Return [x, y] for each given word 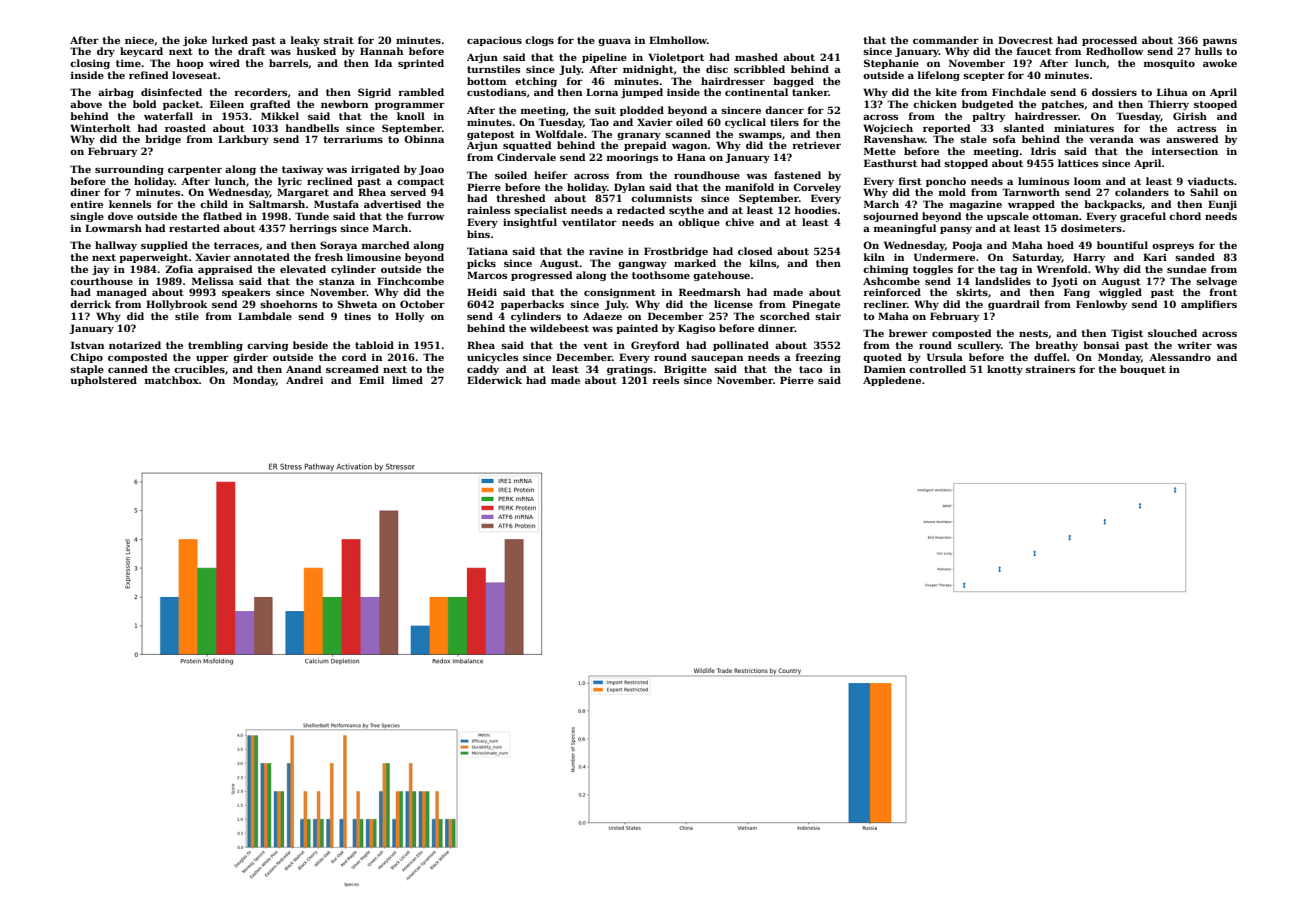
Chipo [86, 358]
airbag [116, 93]
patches [1062, 105]
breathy [1056, 346]
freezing [818, 358]
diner [85, 192]
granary [639, 136]
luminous [1043, 181]
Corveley [817, 188]
